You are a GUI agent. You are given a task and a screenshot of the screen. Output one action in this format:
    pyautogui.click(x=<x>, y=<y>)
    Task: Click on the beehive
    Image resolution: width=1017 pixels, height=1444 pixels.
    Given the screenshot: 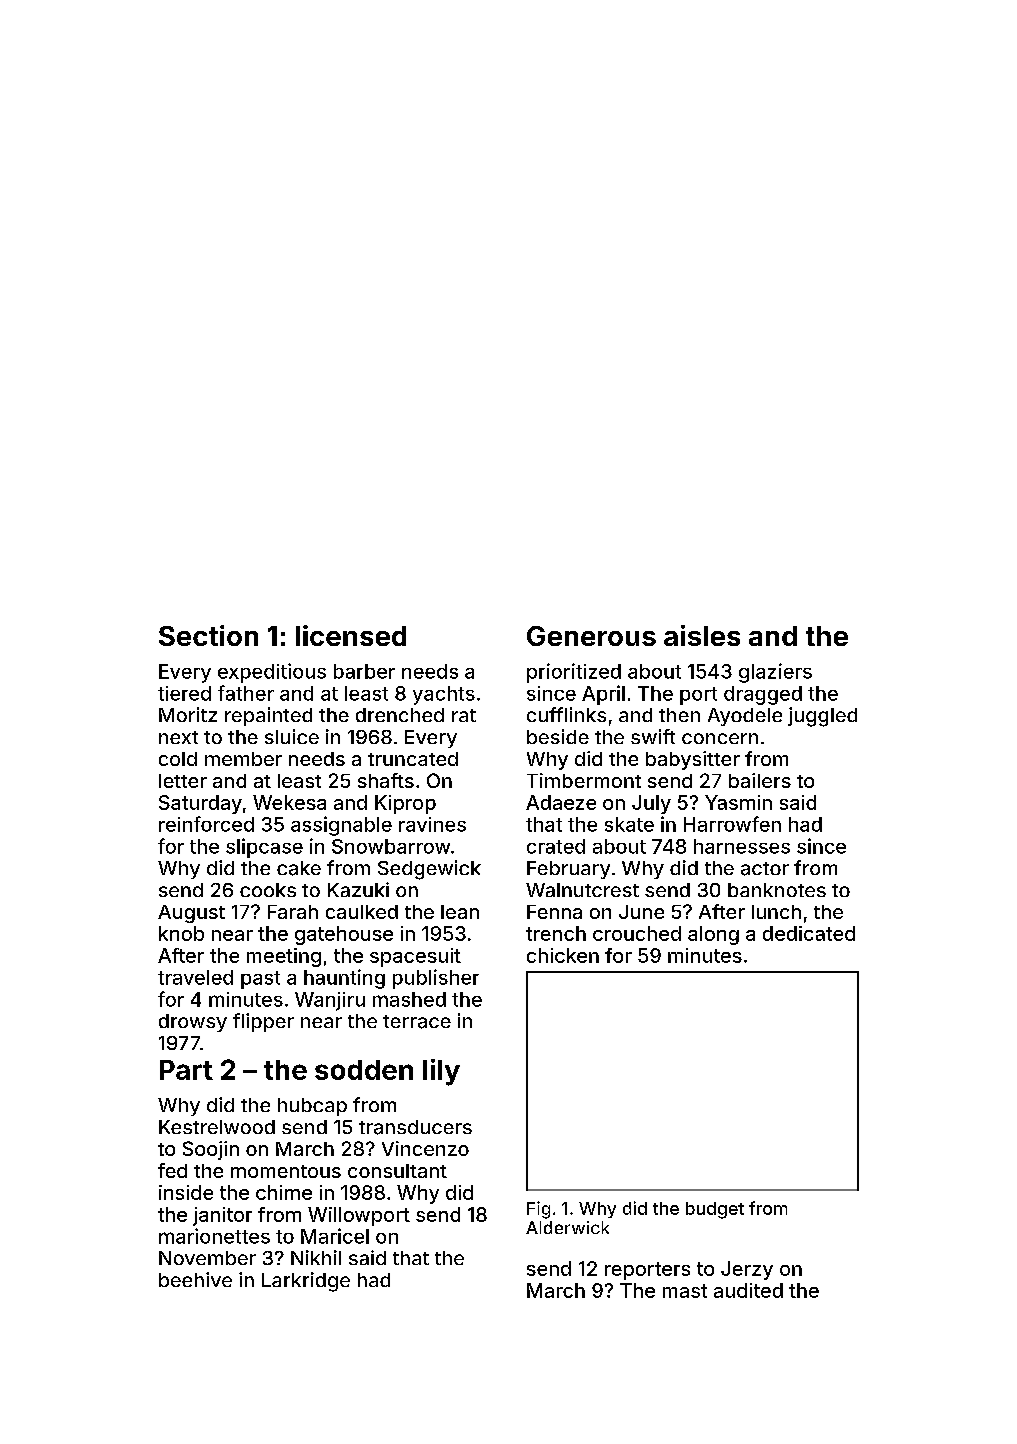 What is the action you would take?
    pyautogui.click(x=195, y=1279)
